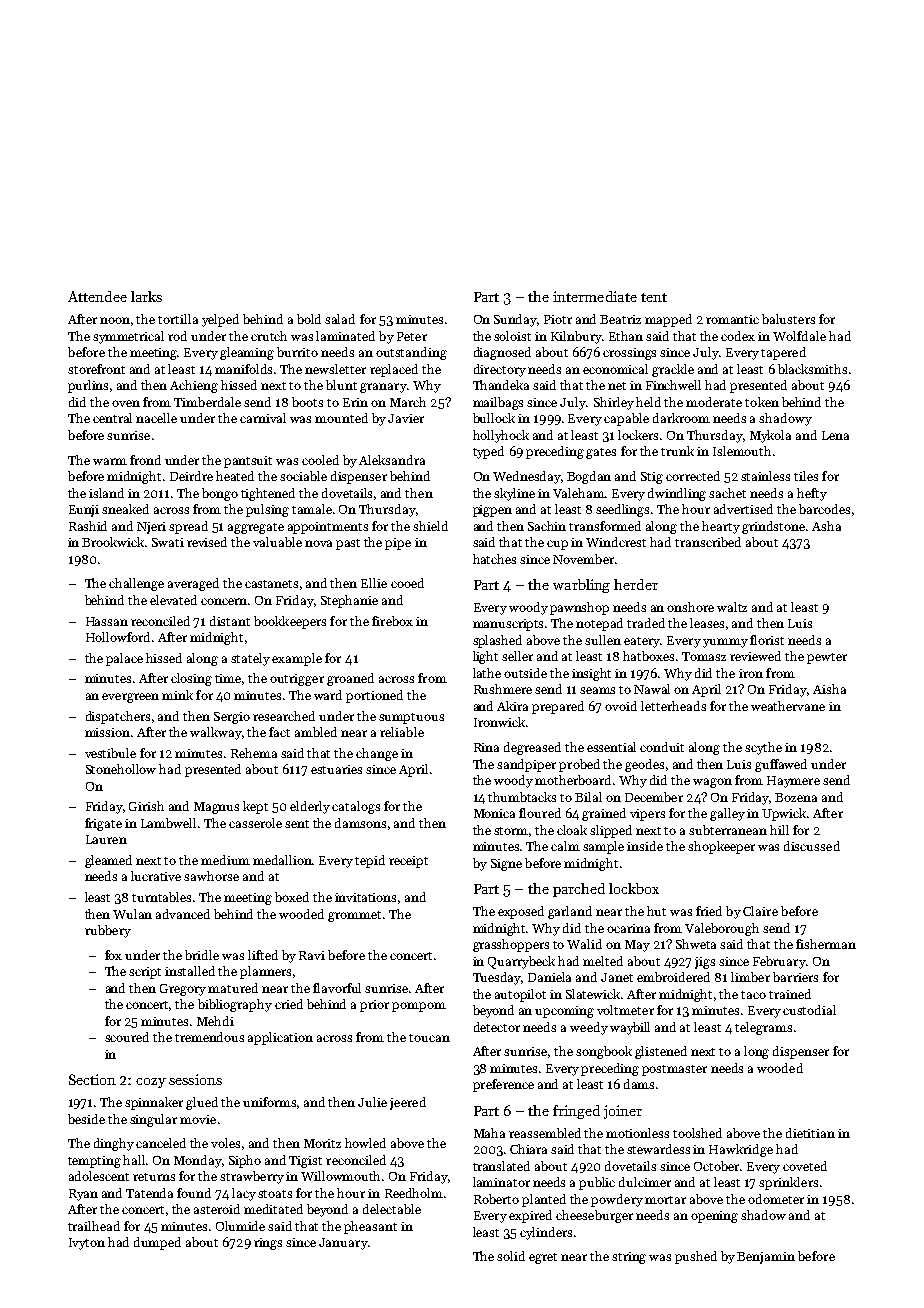 The image size is (924, 1308). I want to click on Achieng, so click(194, 386).
